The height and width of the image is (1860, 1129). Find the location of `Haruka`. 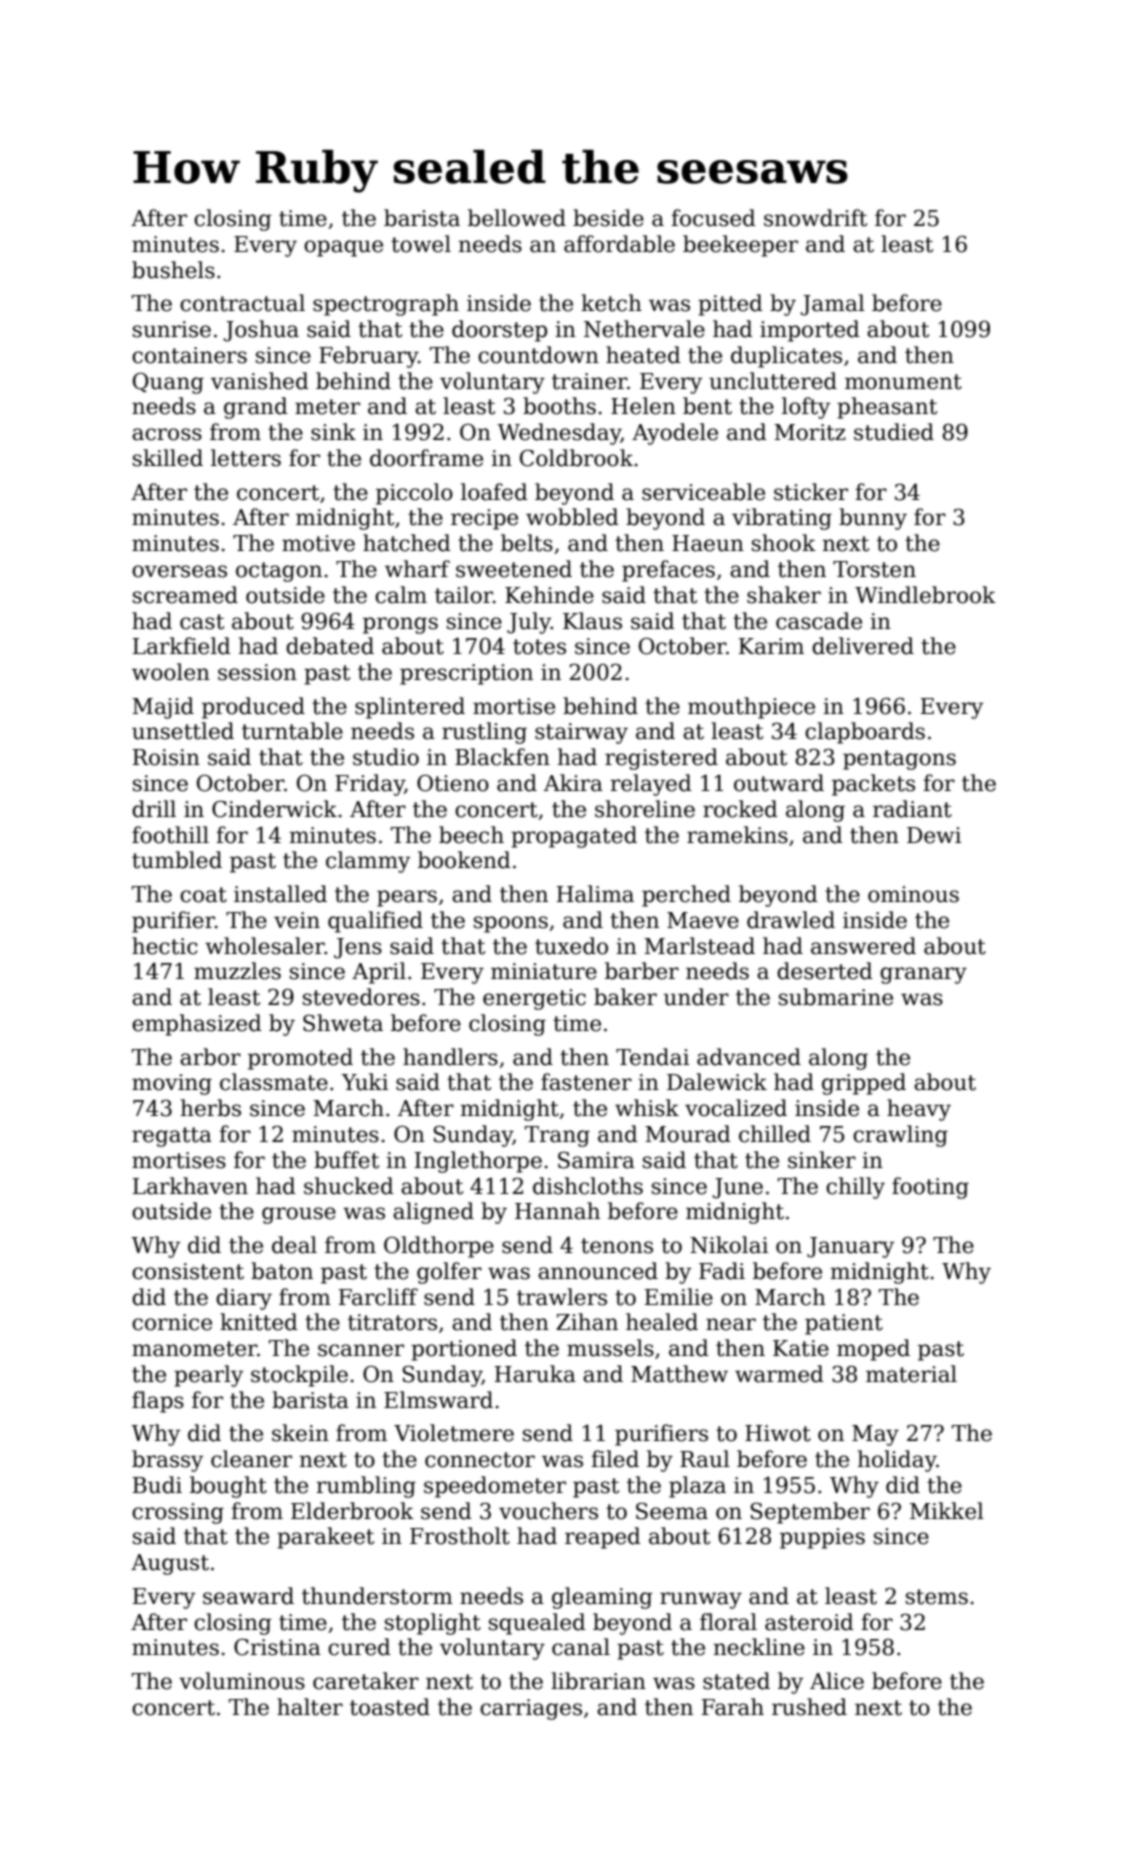

Haruka is located at coordinates (535, 1374).
